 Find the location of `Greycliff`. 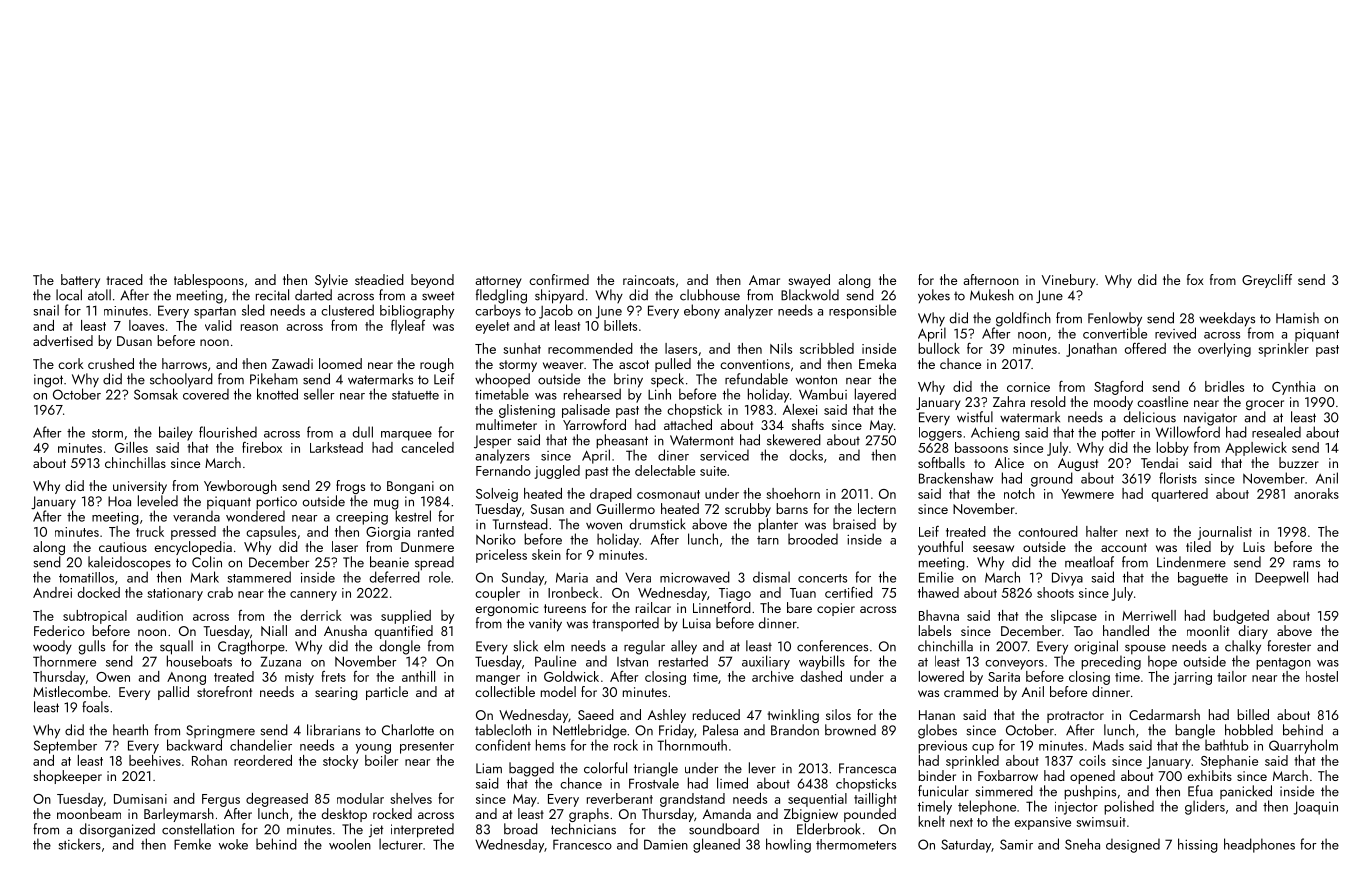

Greycliff is located at coordinates (1267, 281).
